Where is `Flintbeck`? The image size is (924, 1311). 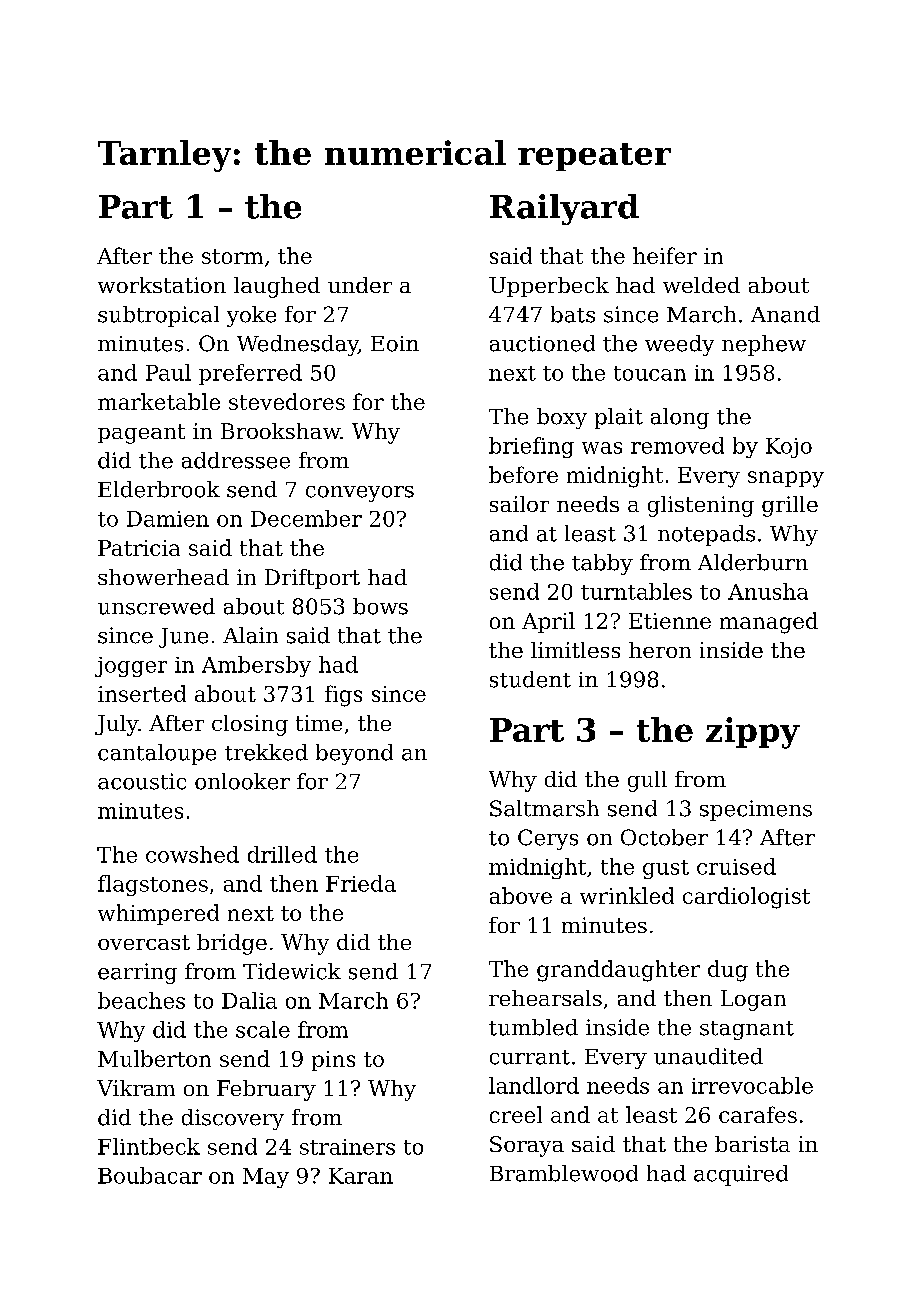 Flintbeck is located at coordinates (149, 1146).
